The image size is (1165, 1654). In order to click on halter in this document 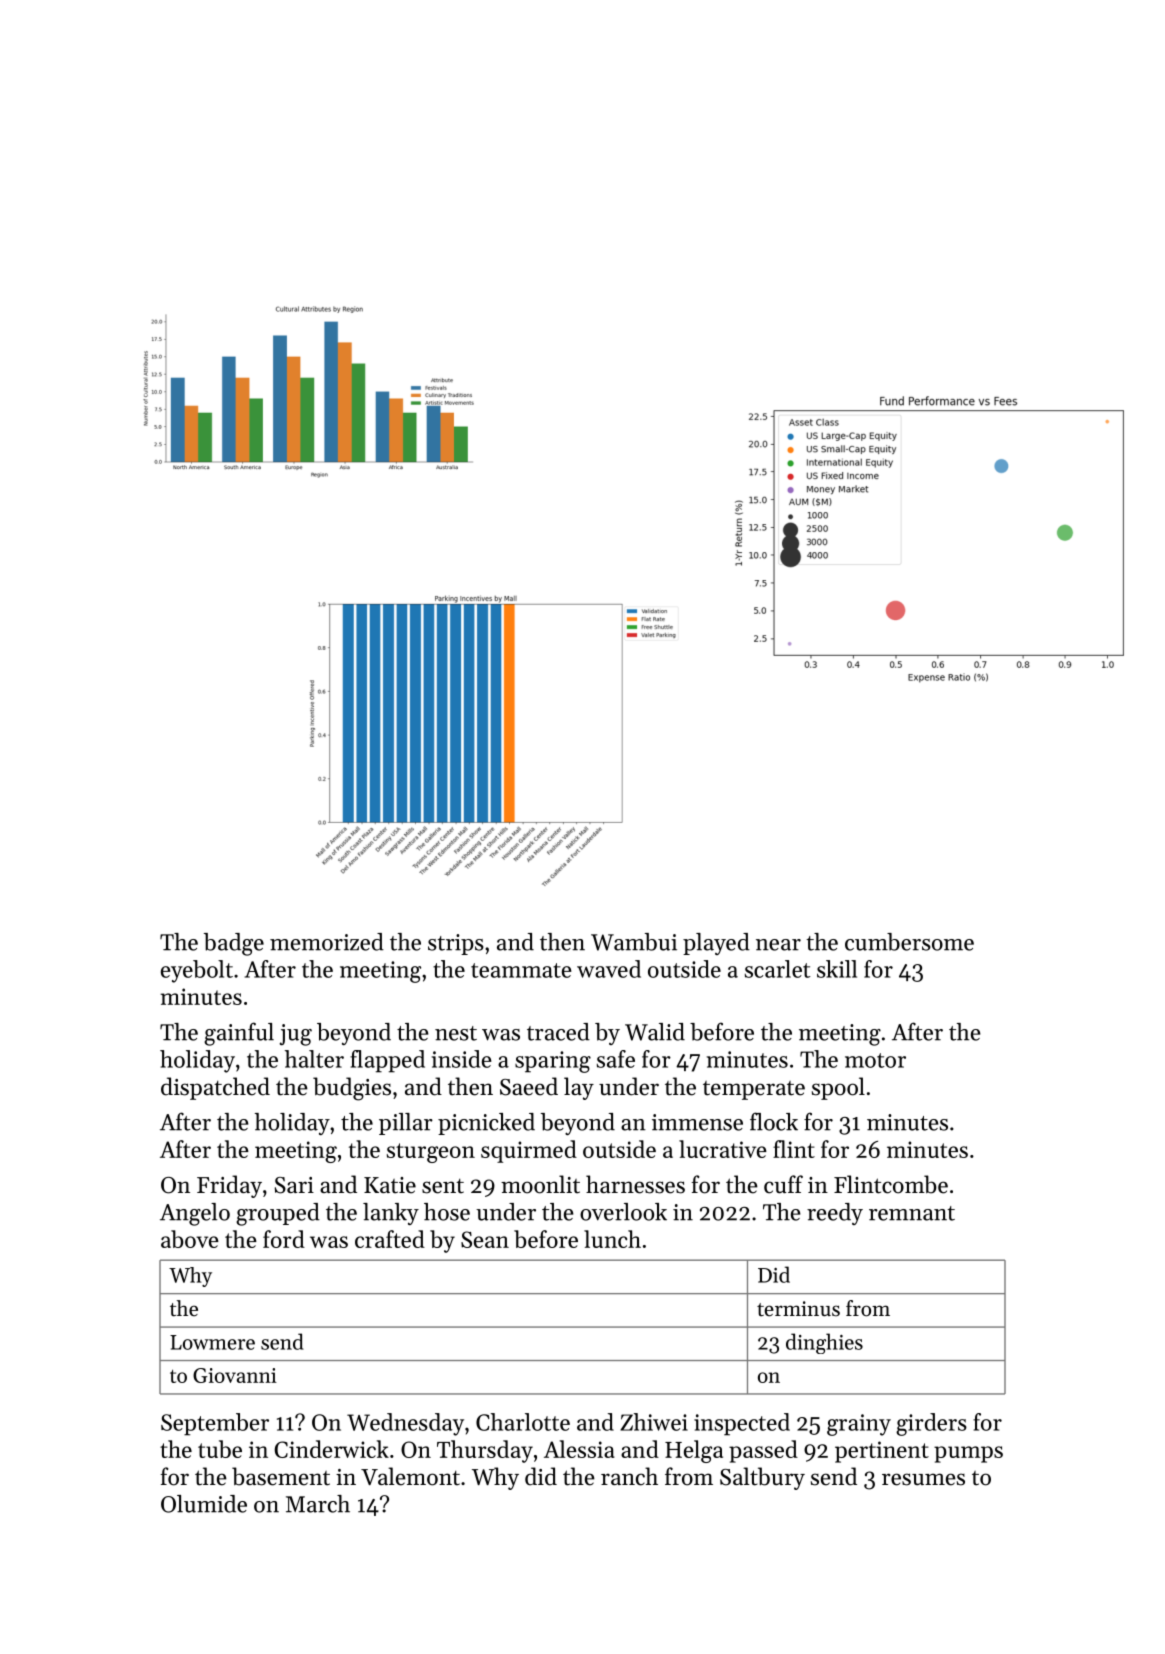, I will do `click(314, 1059)`.
